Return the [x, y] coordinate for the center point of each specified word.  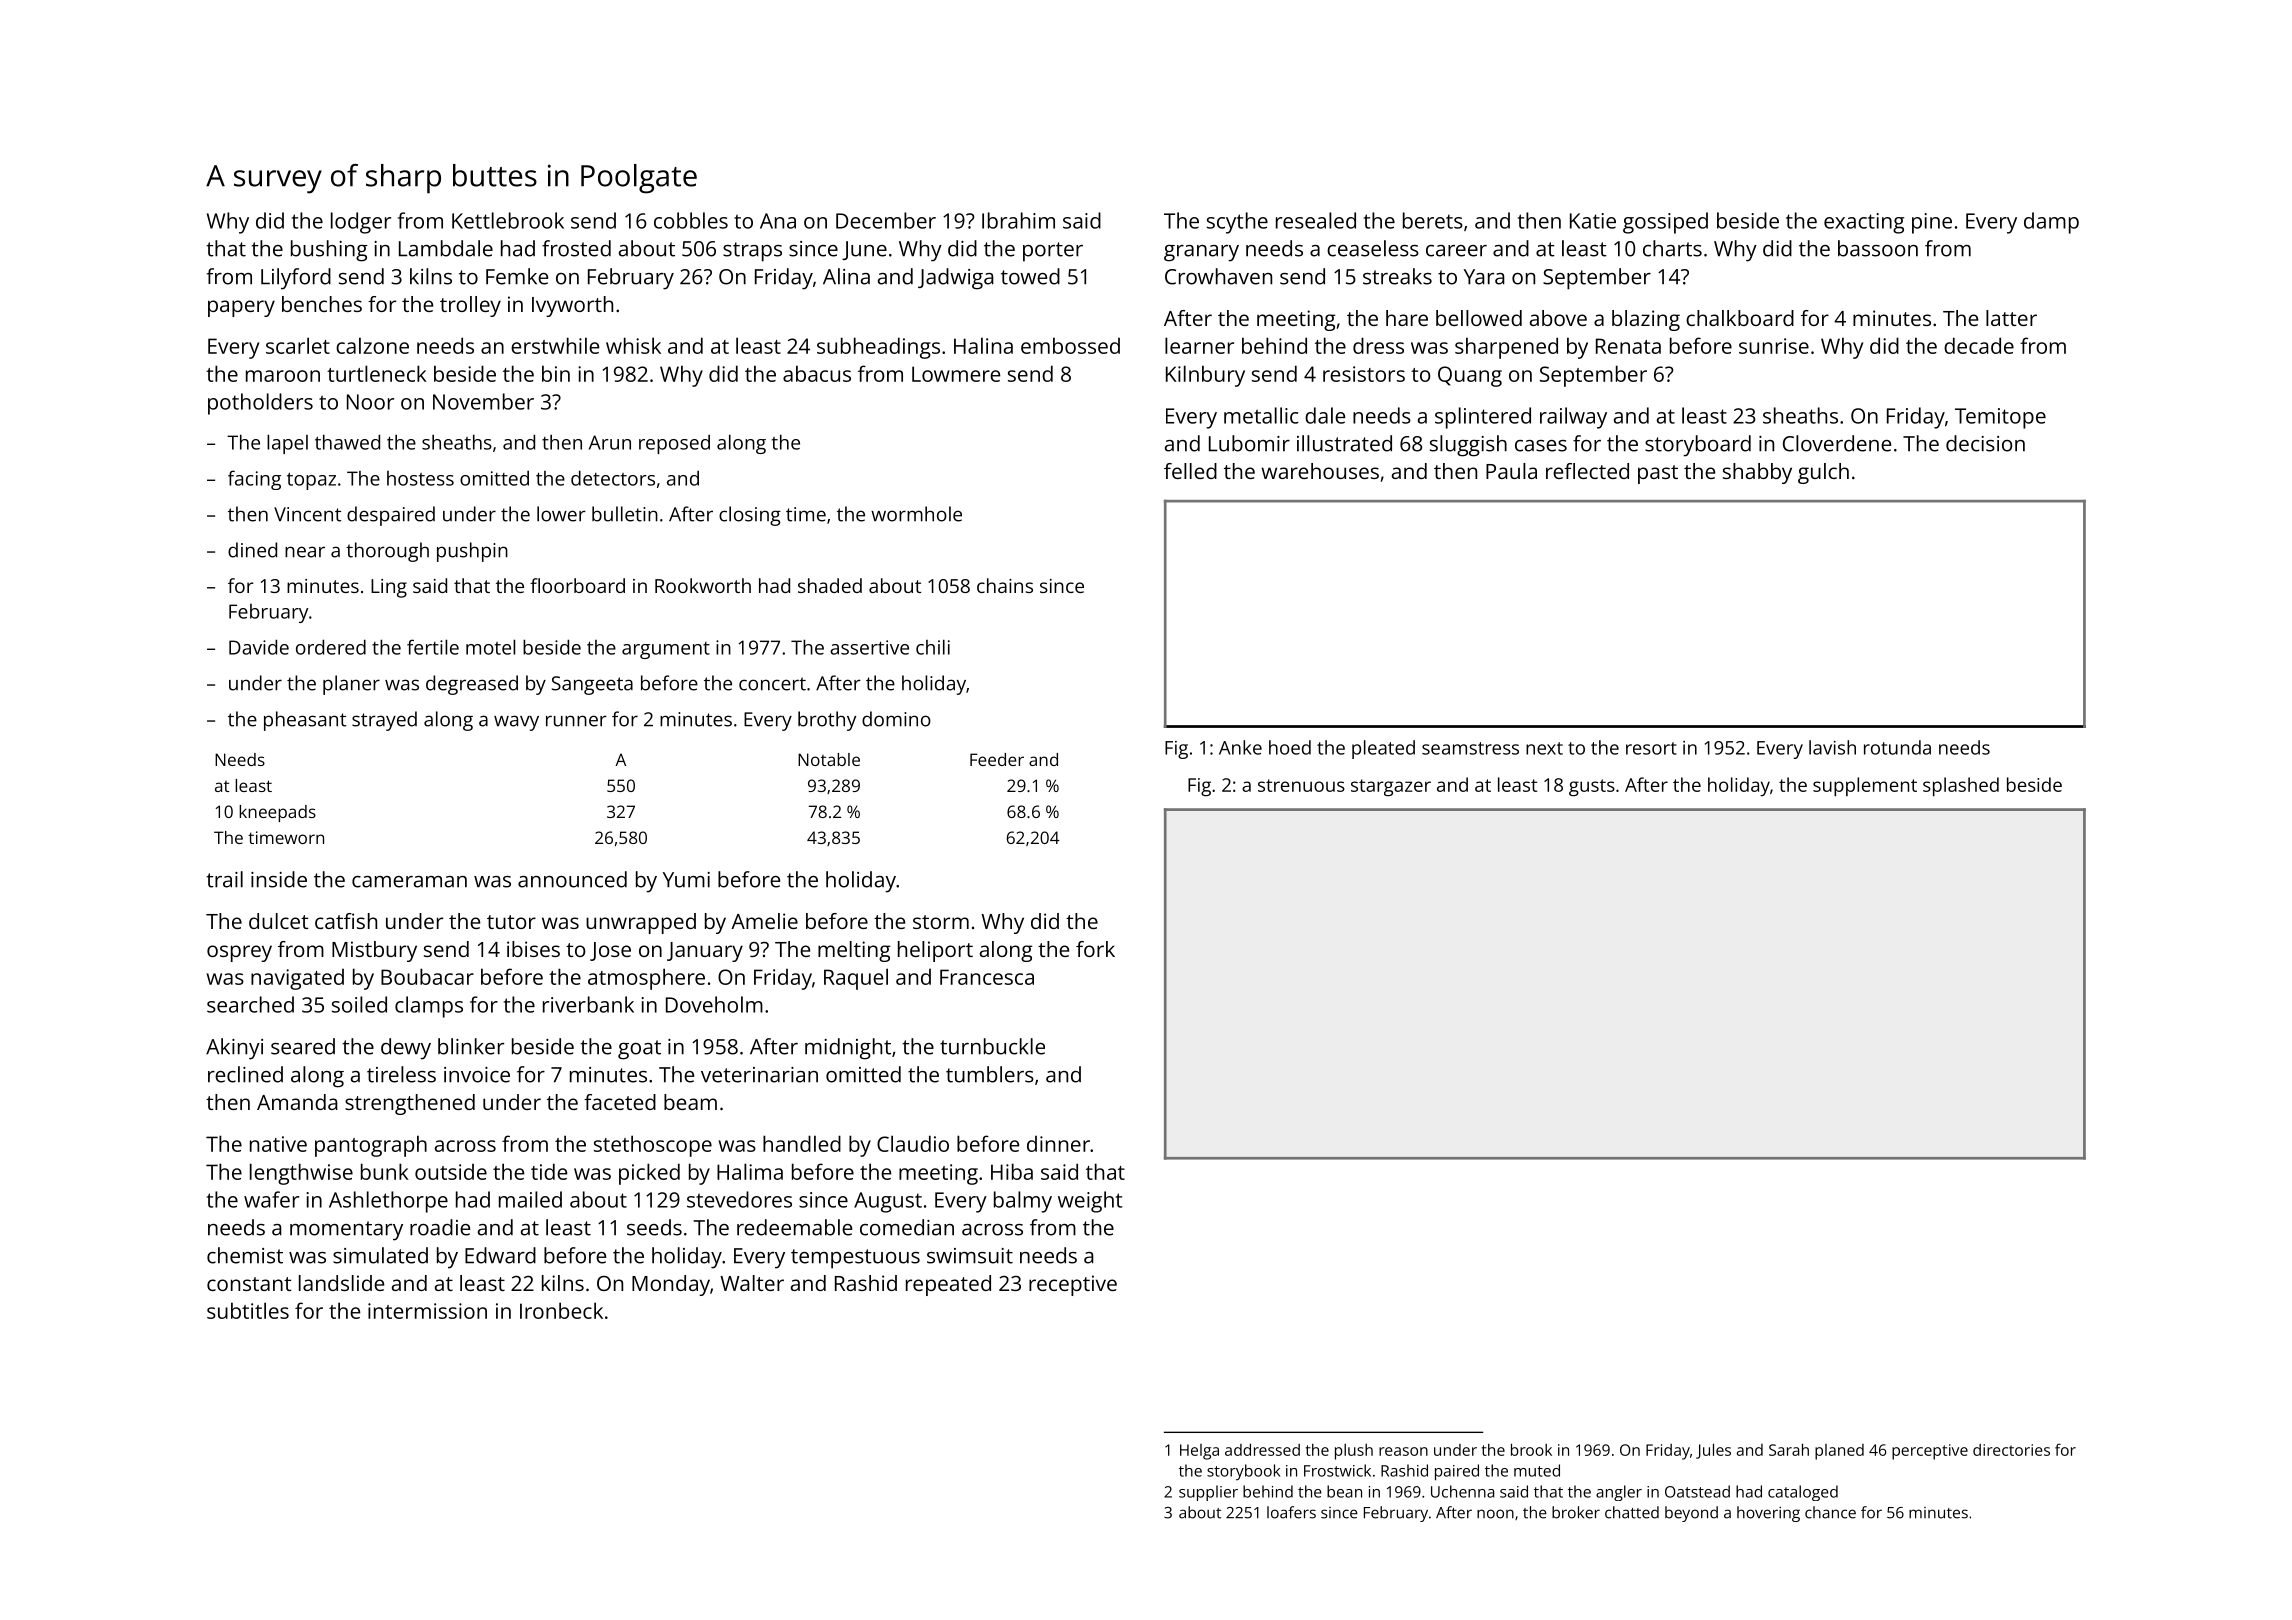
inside [279, 879]
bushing [329, 251]
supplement [1865, 787]
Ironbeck [561, 1310]
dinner [1058, 1144]
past [1658, 474]
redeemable [794, 1227]
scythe [1237, 223]
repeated [948, 1285]
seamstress [1470, 748]
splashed [1961, 787]
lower [561, 514]
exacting [1864, 223]
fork [1095, 949]
